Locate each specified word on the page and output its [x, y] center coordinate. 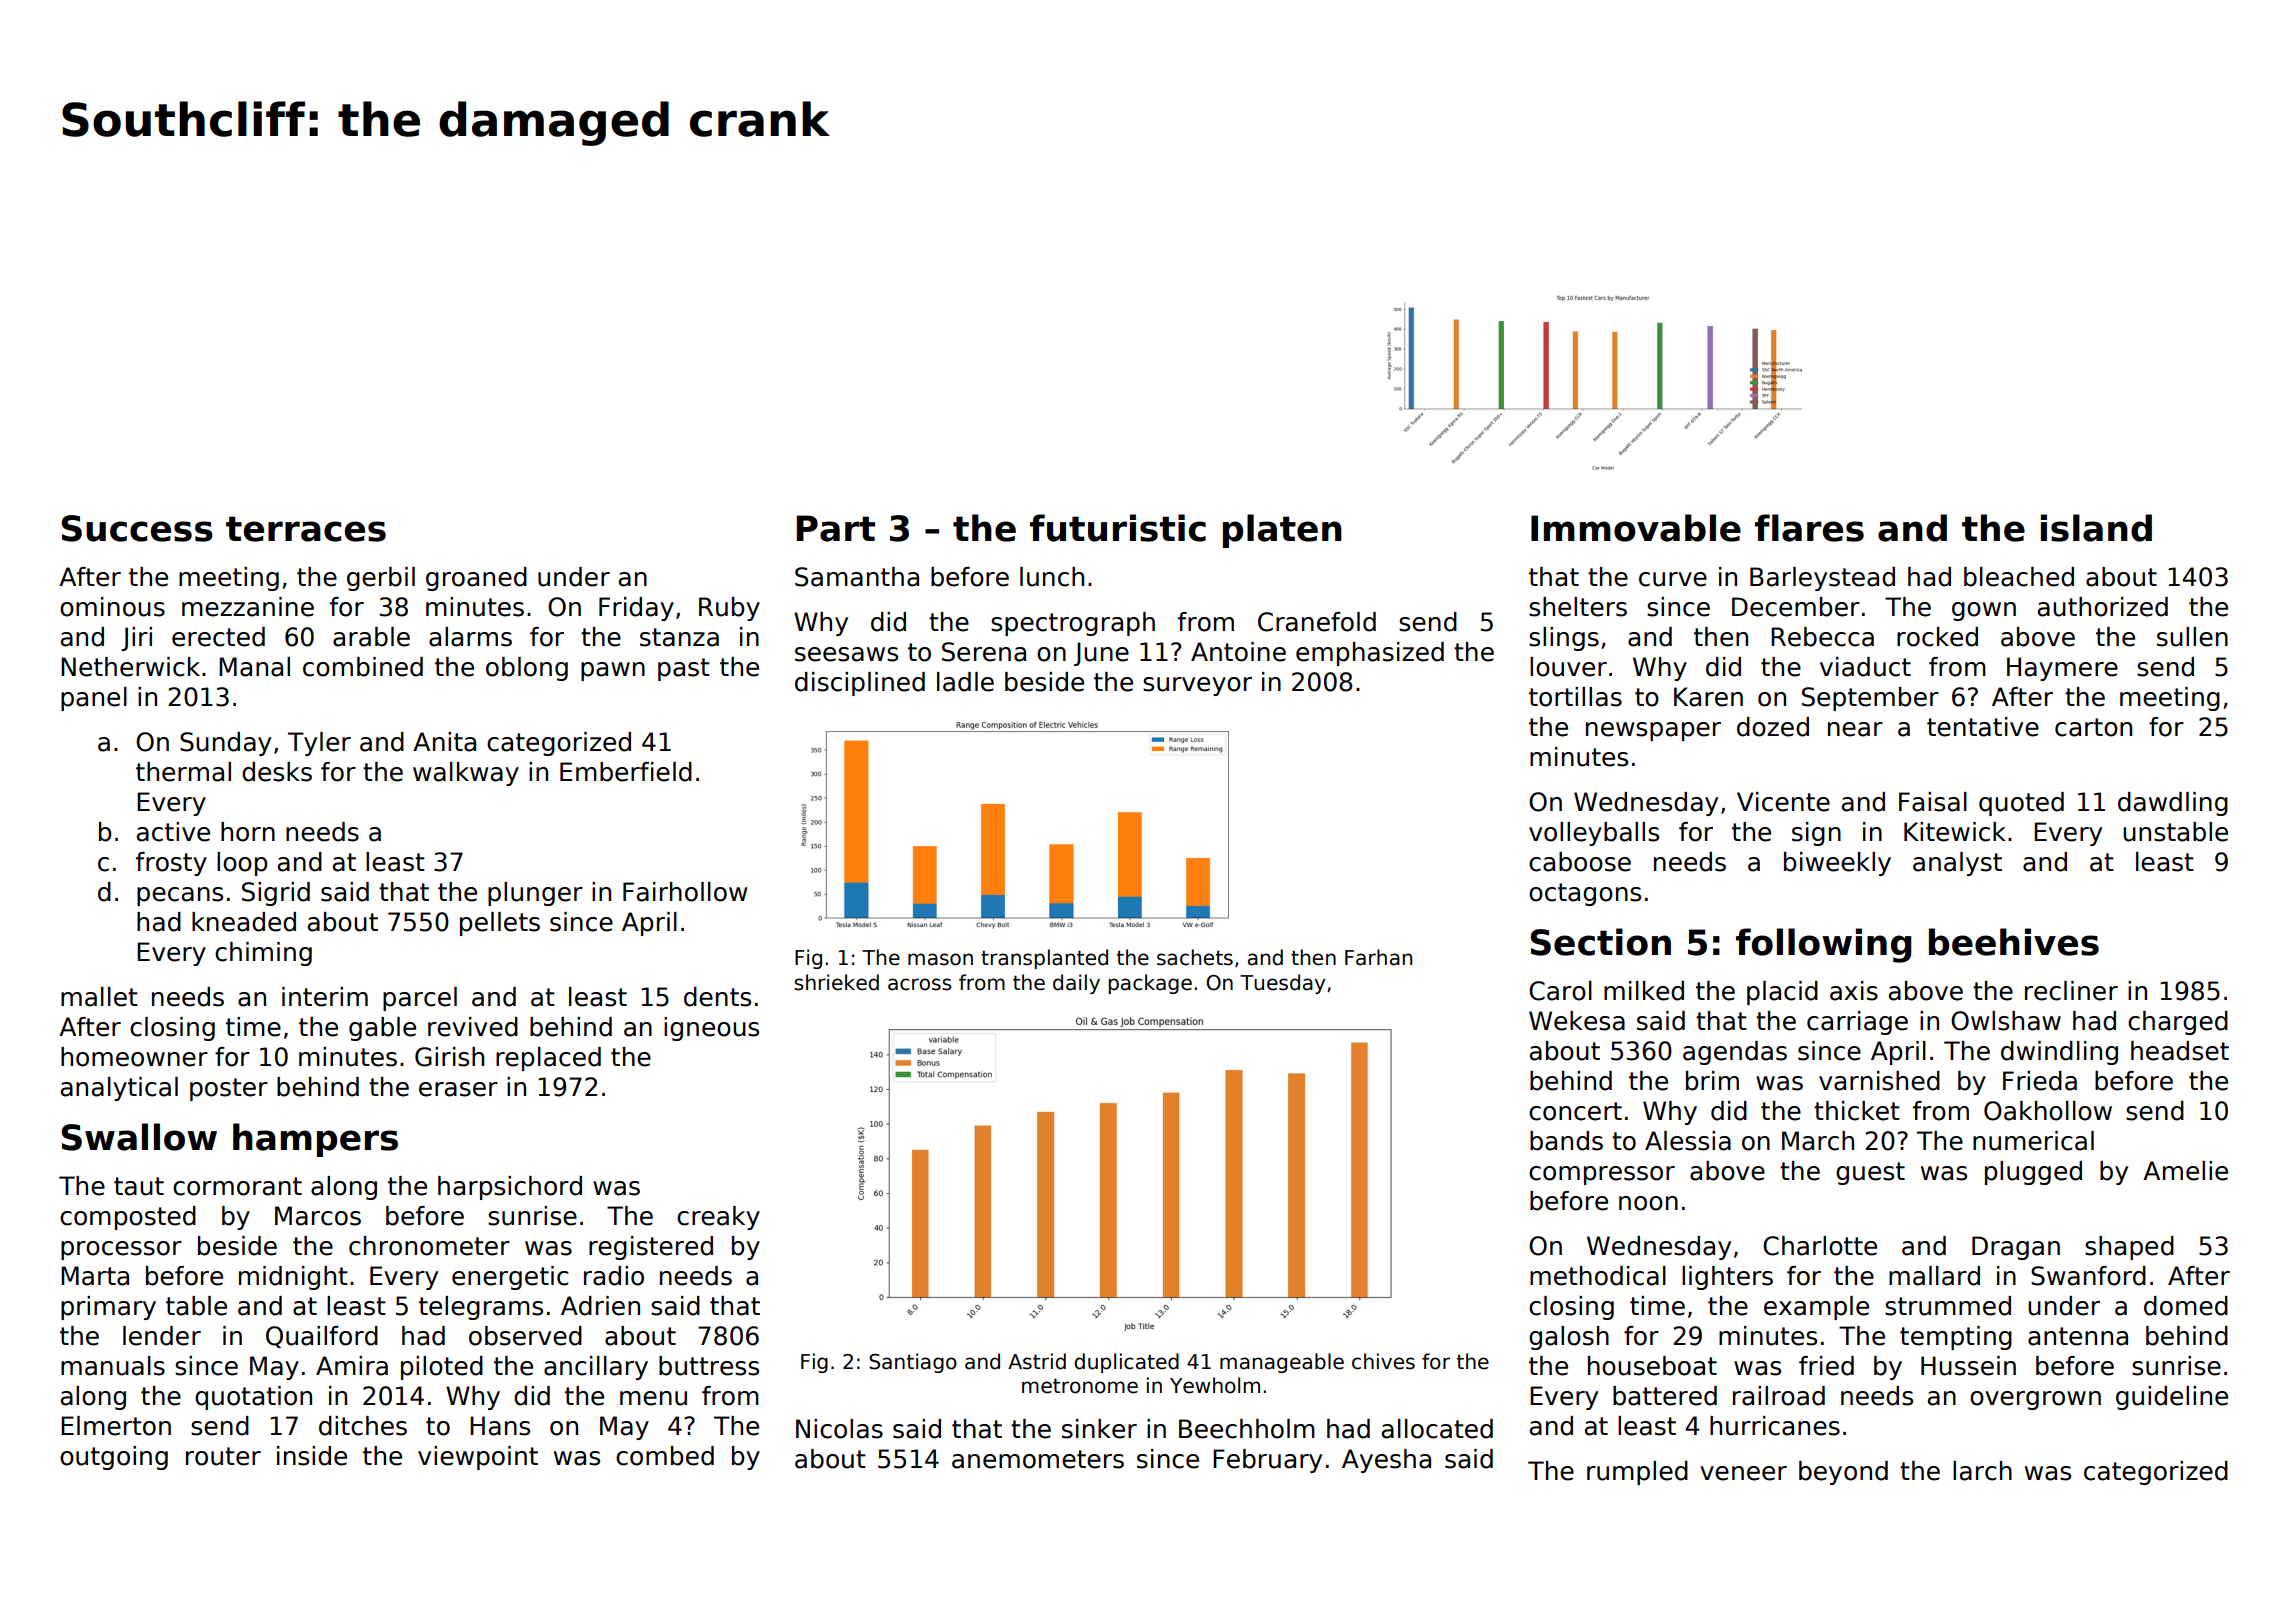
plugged [2033, 1173]
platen [1282, 531]
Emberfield [626, 772]
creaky [718, 1218]
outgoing [114, 1458]
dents [717, 997]
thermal [183, 772]
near [1855, 729]
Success [137, 528]
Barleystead [1822, 579]
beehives [2014, 942]
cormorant [237, 1186]
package [1150, 984]
